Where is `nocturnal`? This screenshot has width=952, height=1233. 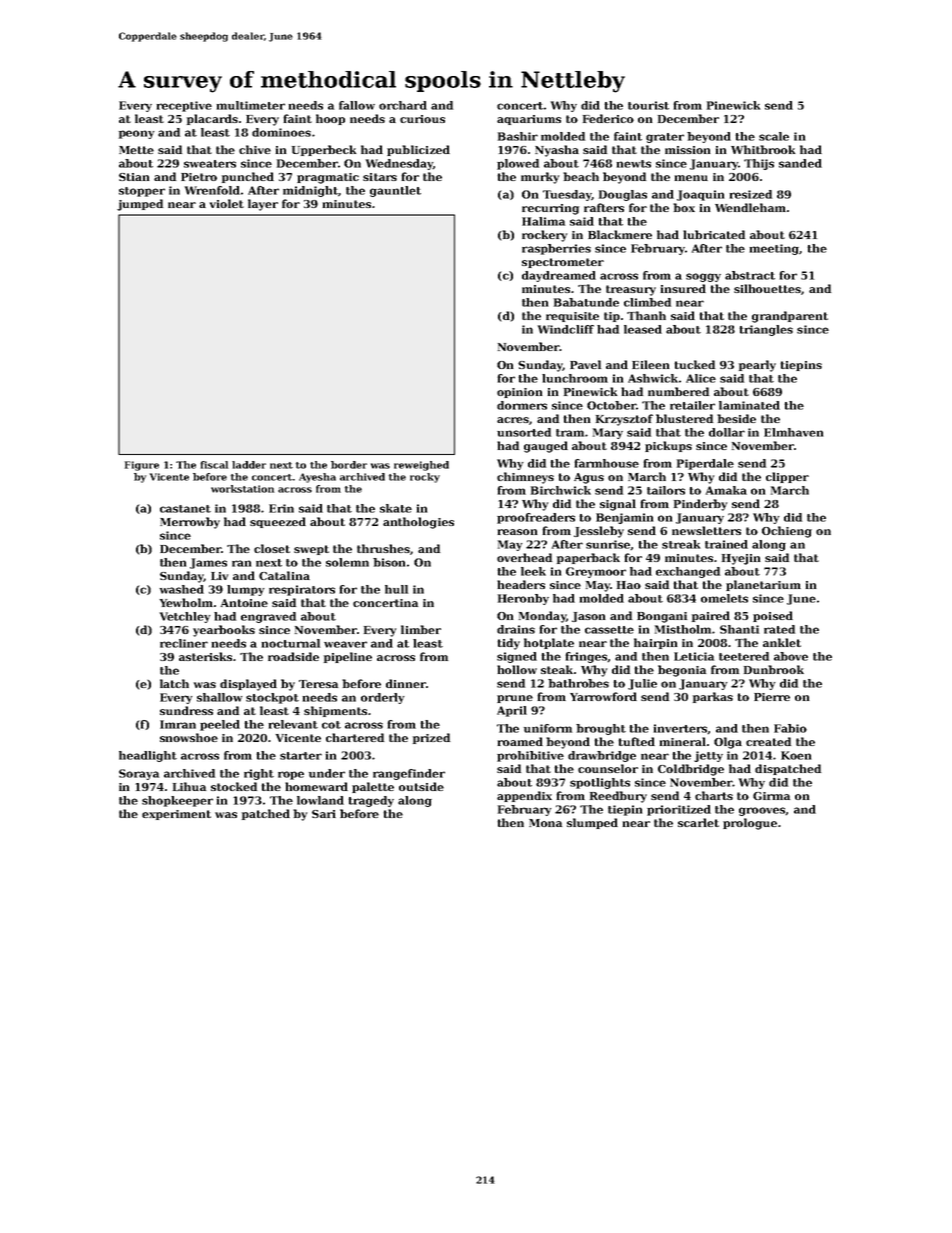 nocturnal is located at coordinates (290, 643).
